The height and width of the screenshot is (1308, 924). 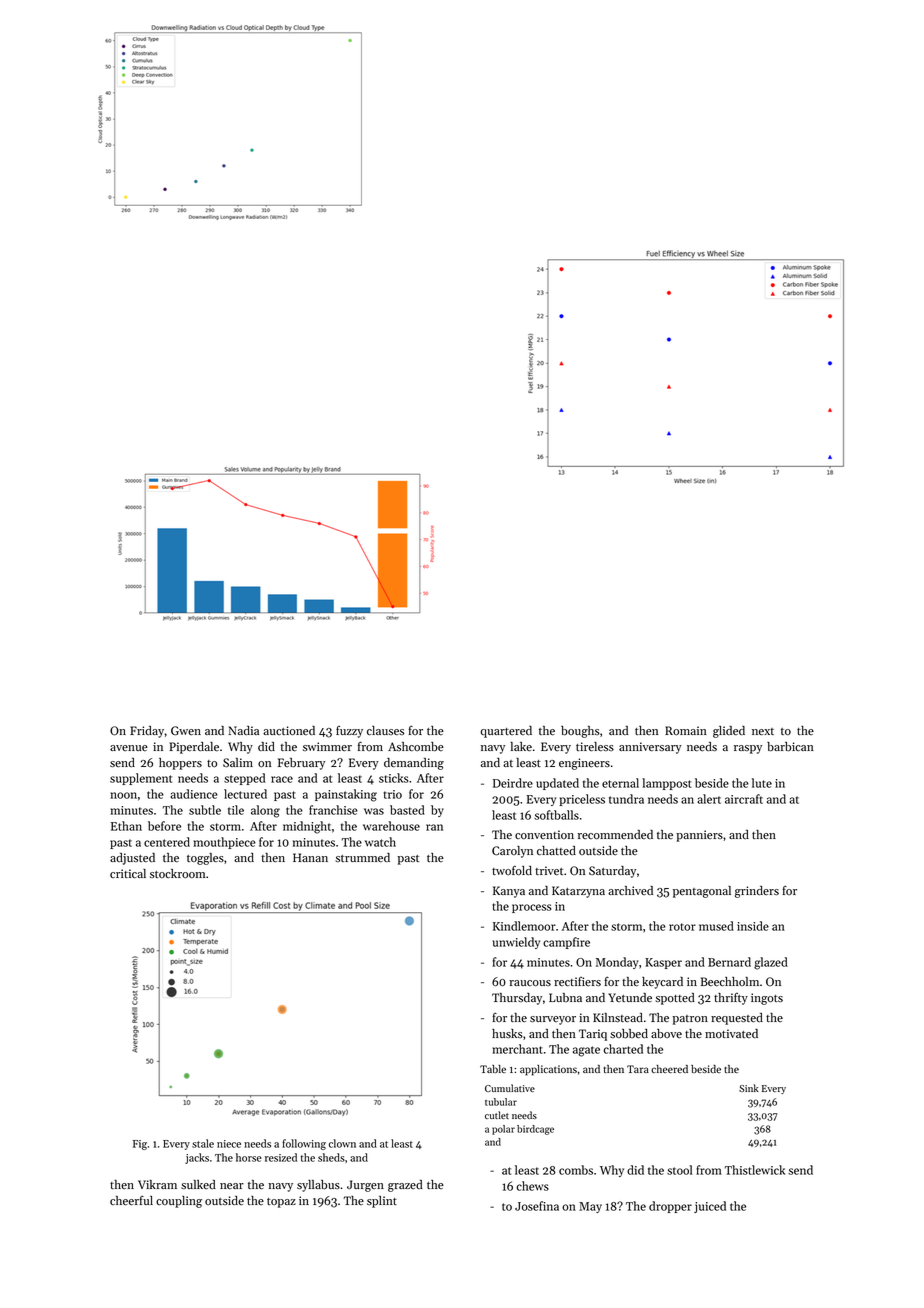 What do you see at coordinates (164, 826) in the screenshot?
I see `before` at bounding box center [164, 826].
